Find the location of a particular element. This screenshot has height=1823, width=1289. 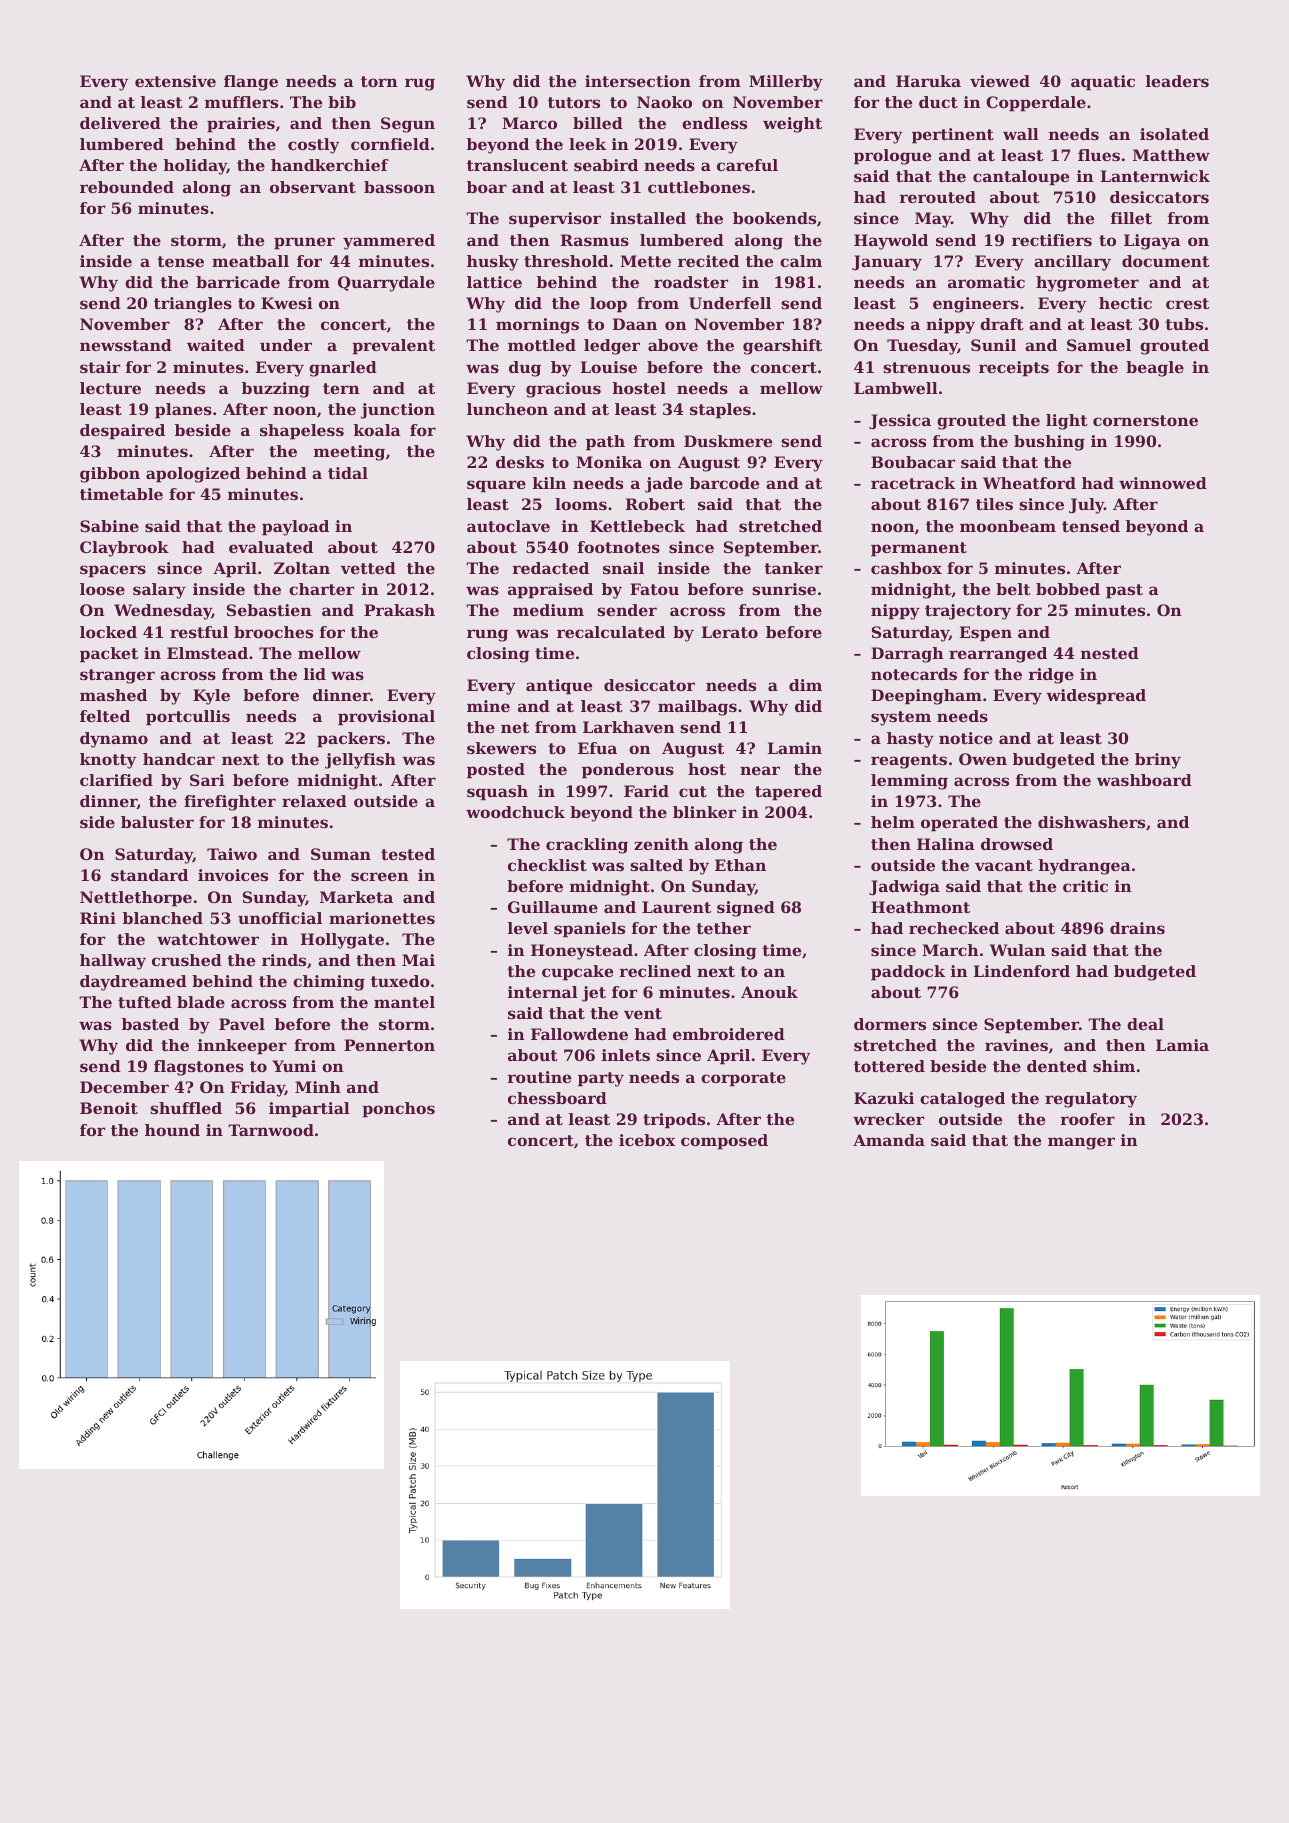

shuffled is located at coordinates (186, 1108).
